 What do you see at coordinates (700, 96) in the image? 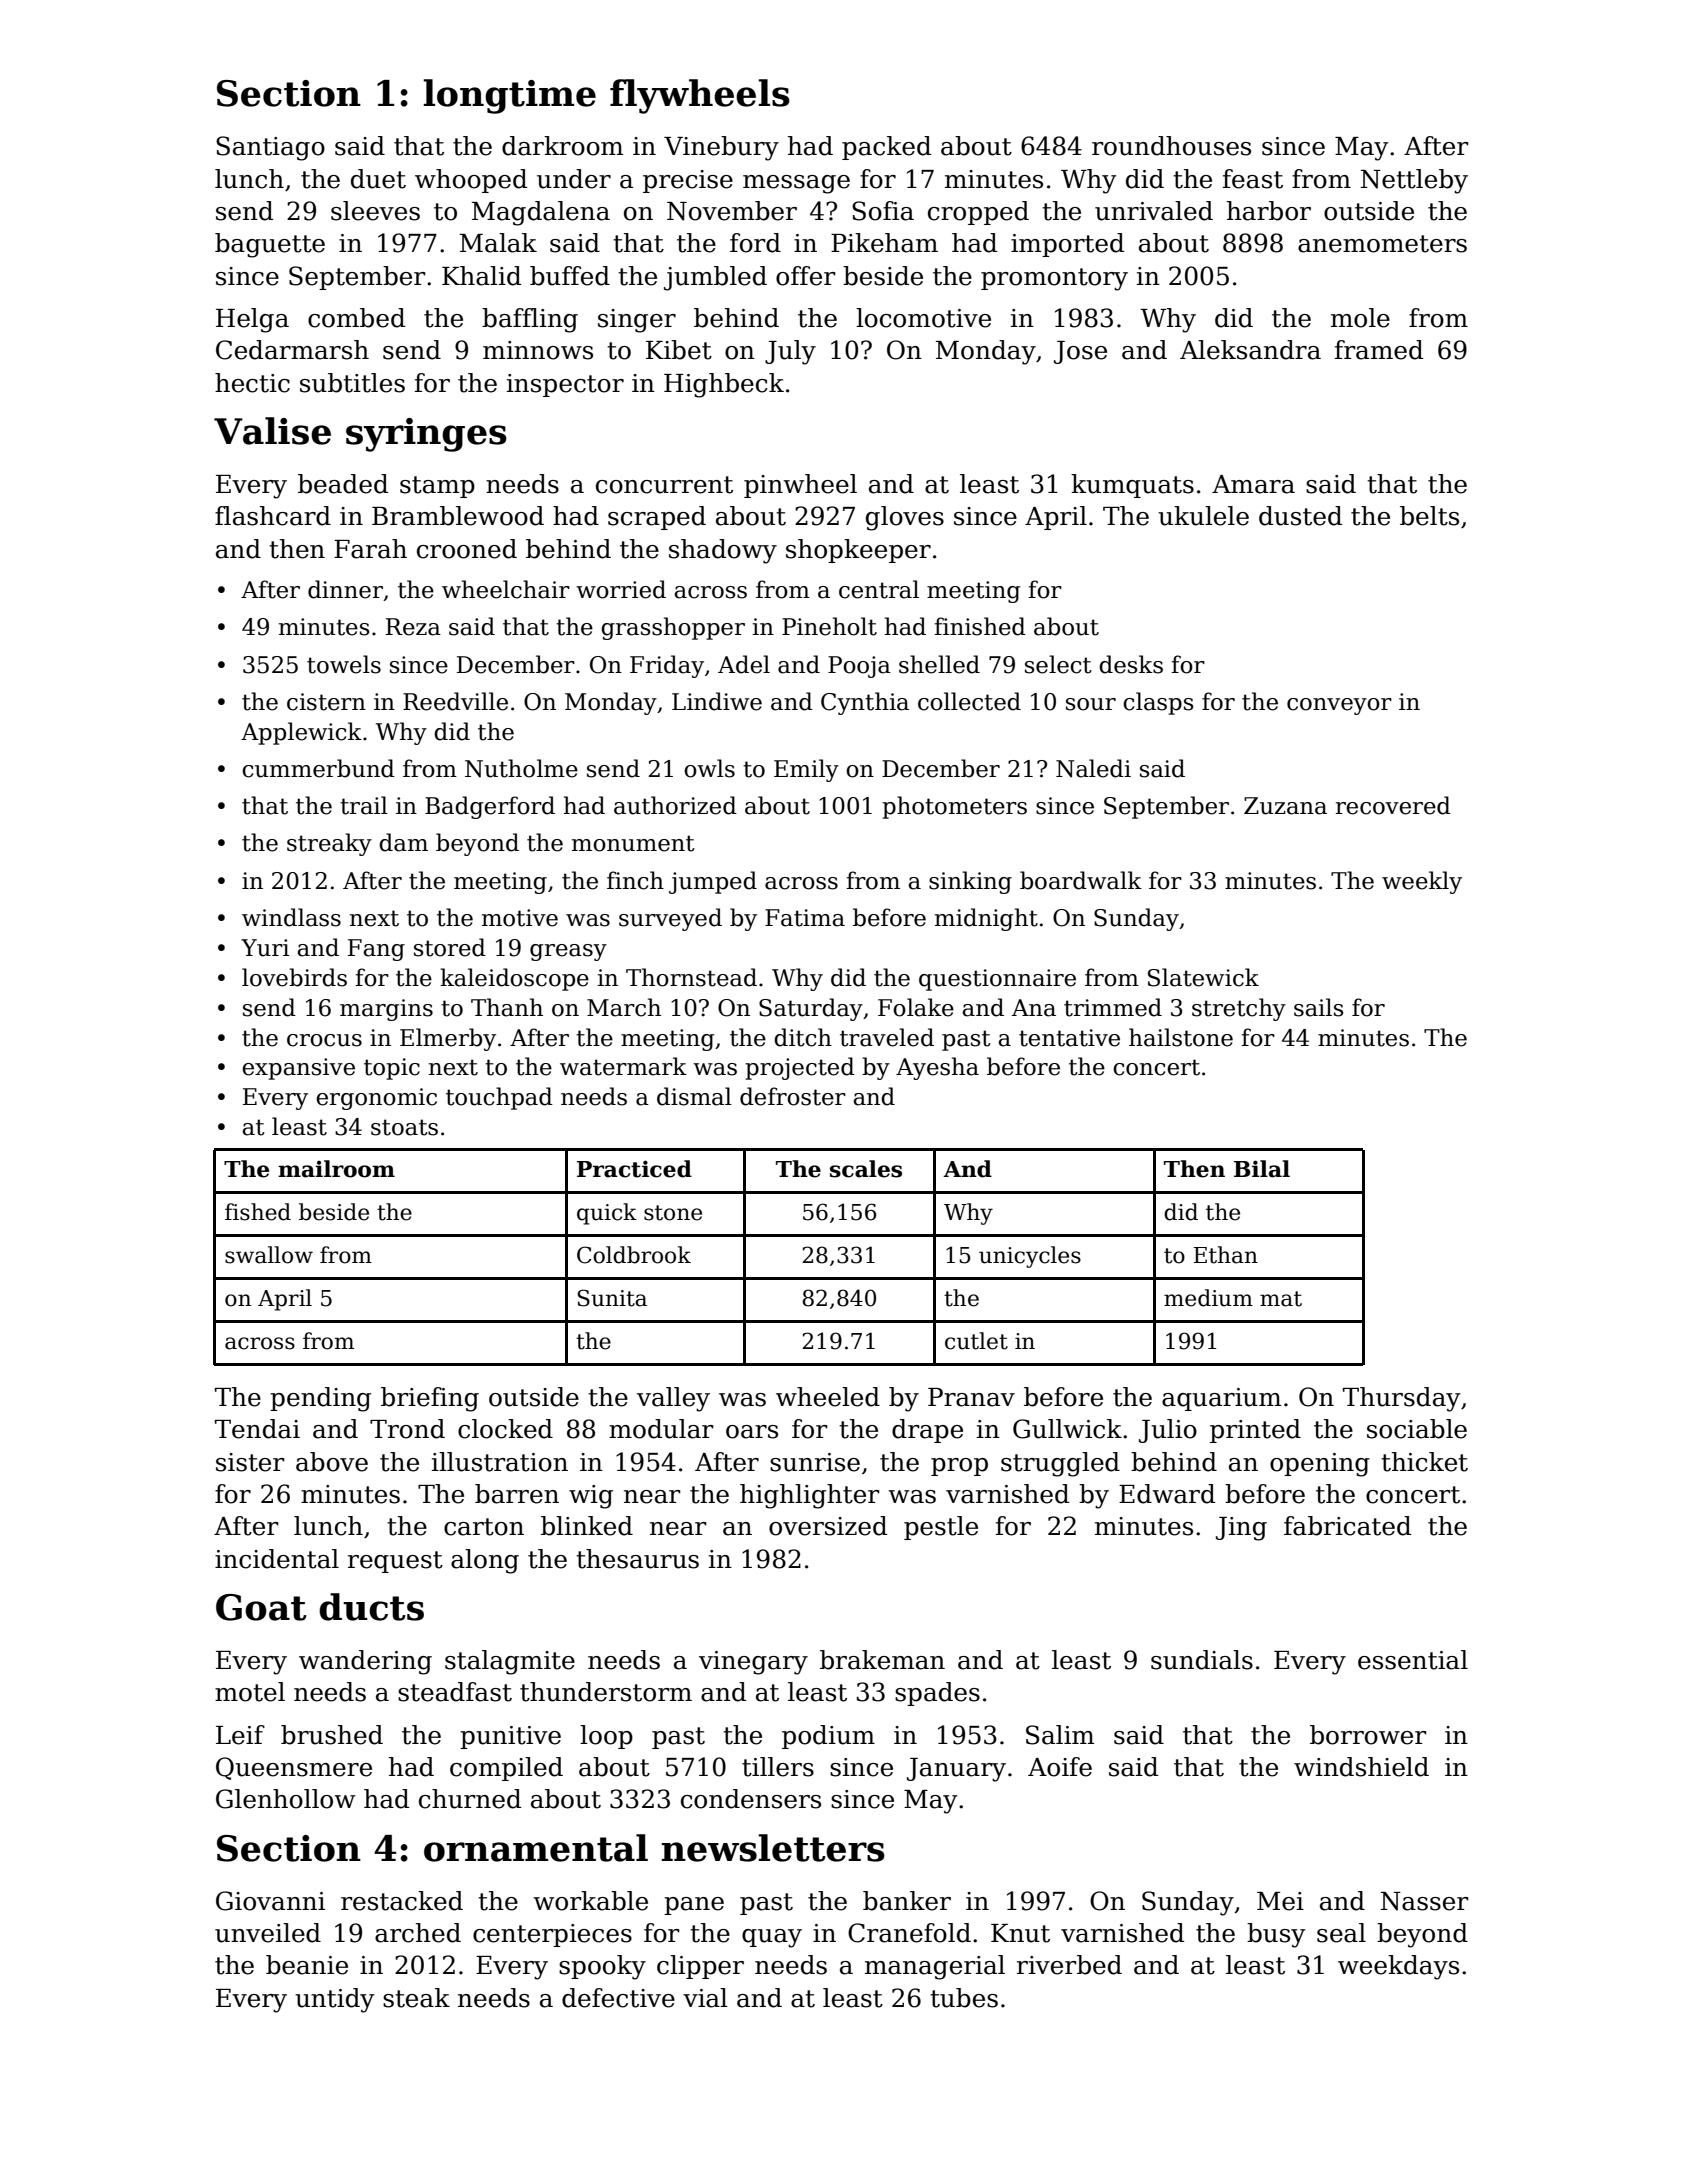
I see `flywheels` at bounding box center [700, 96].
